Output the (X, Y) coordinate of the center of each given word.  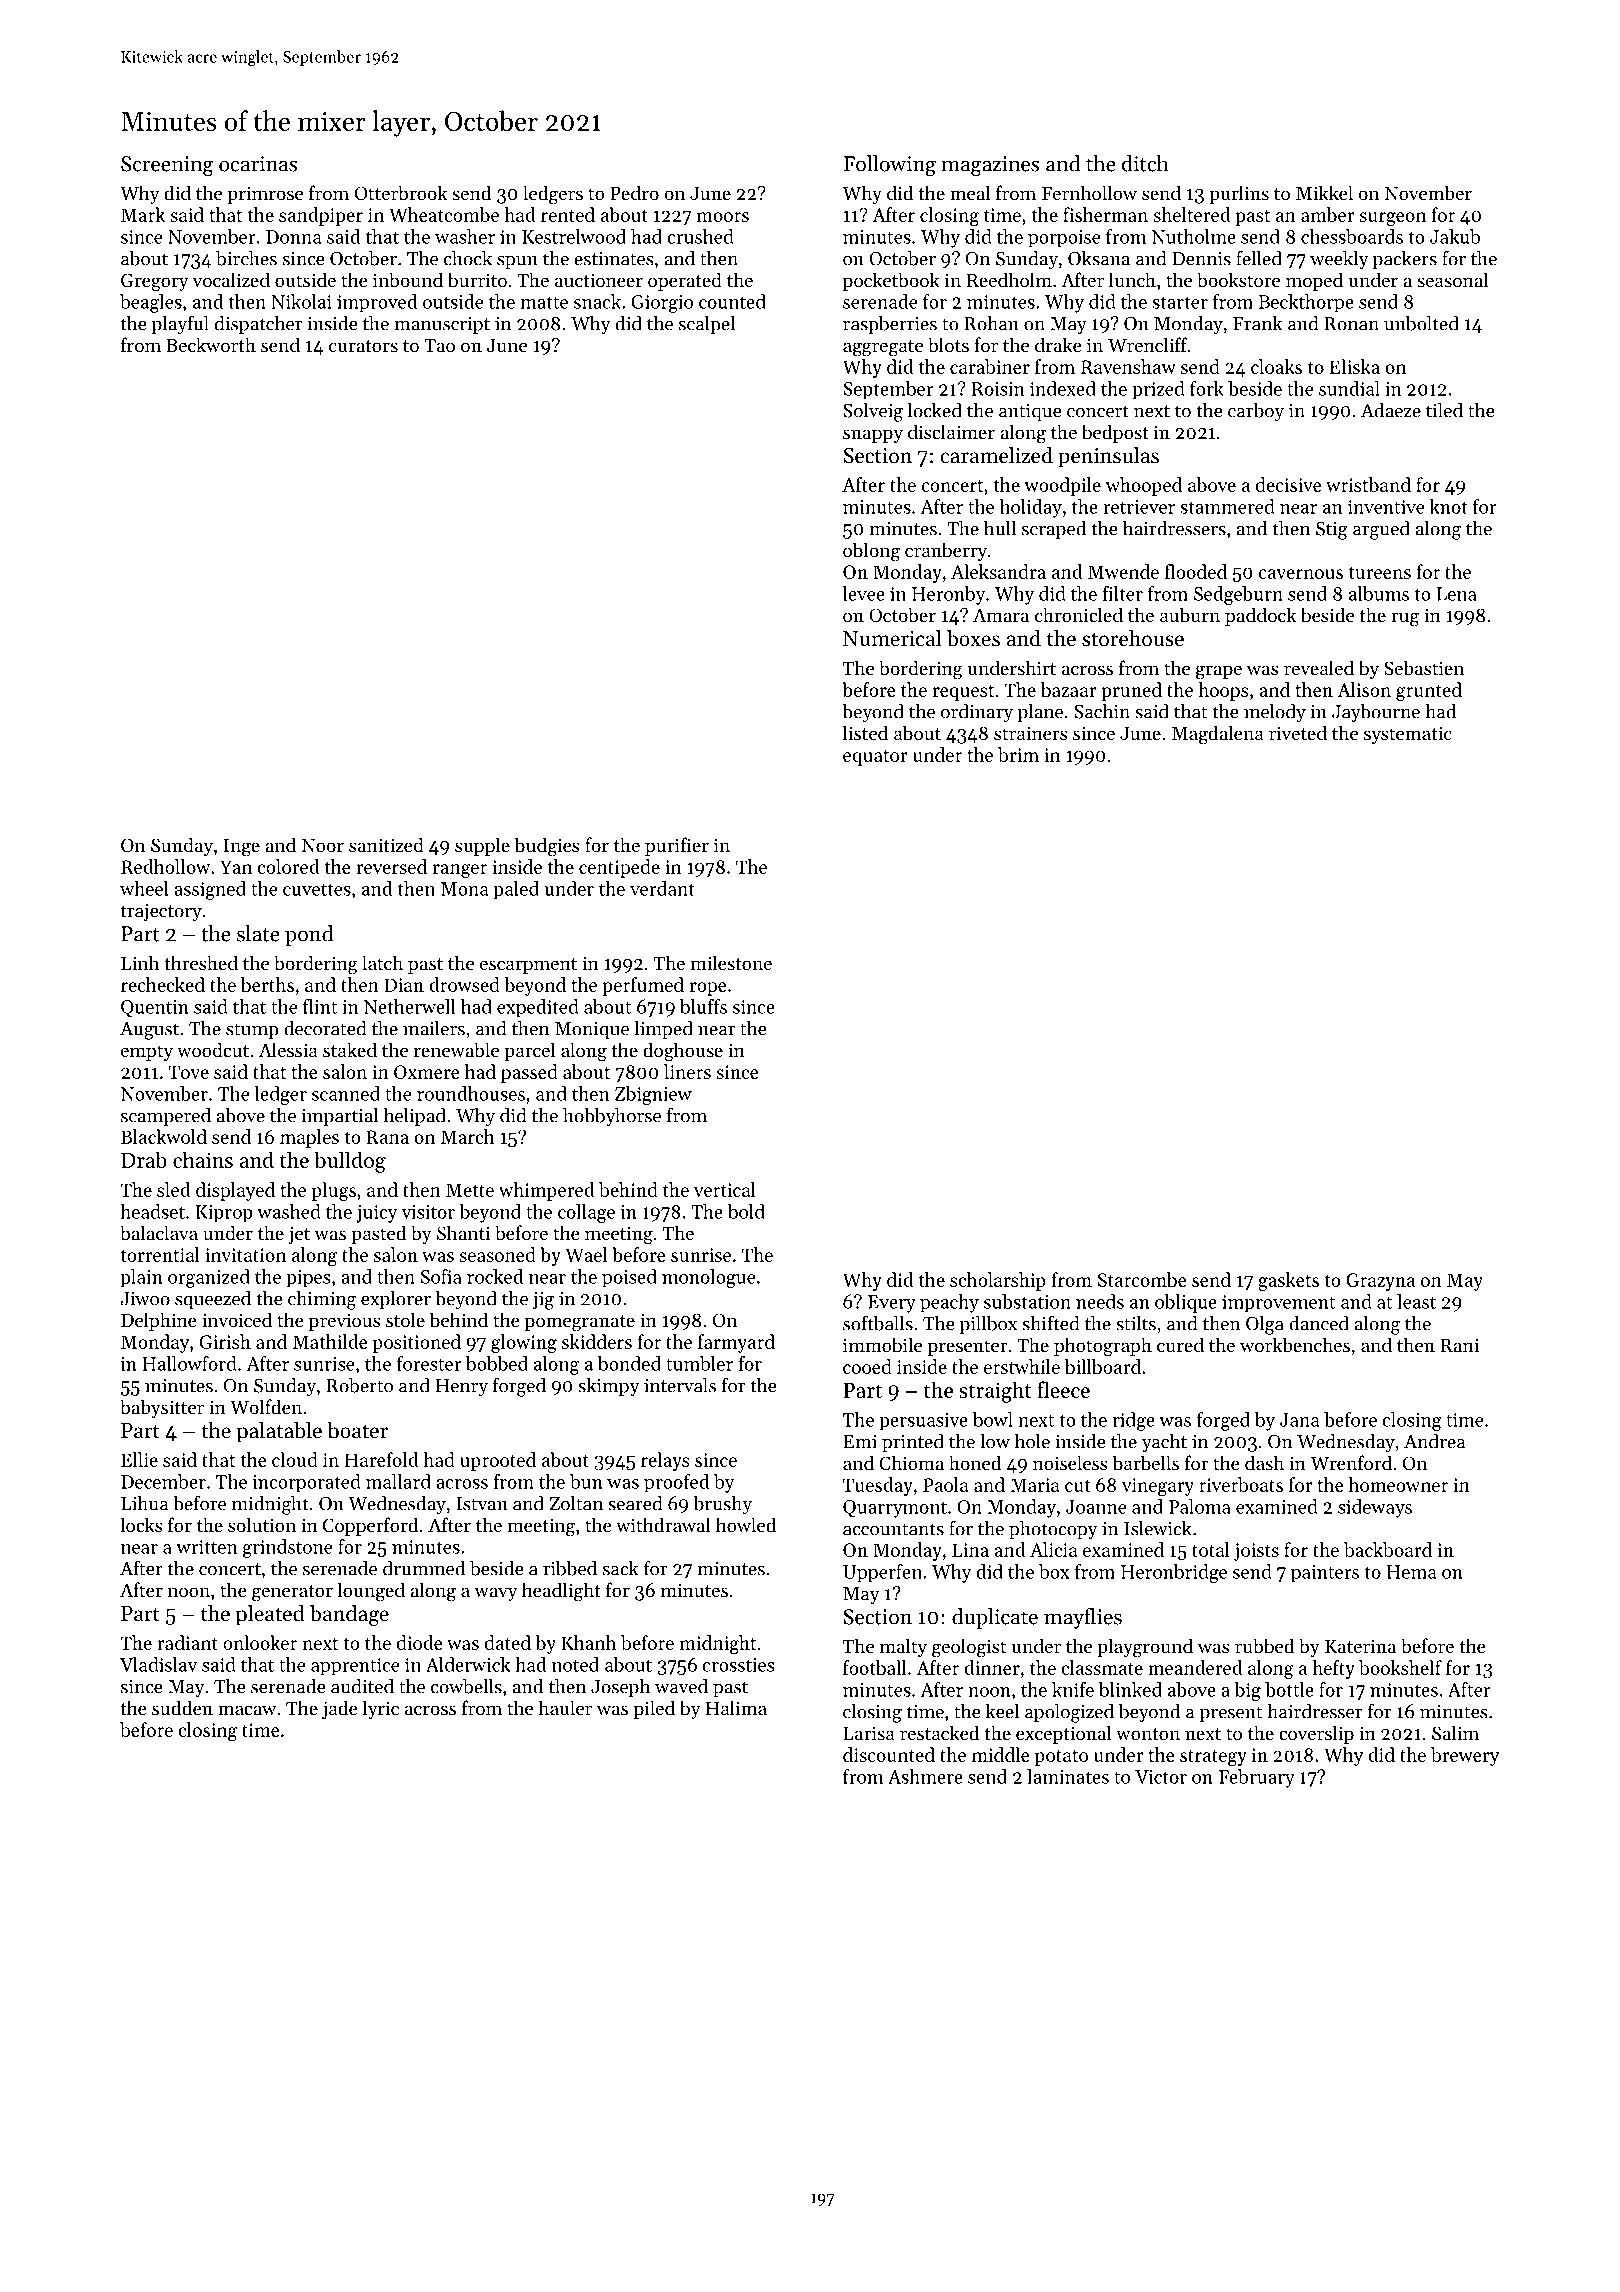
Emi (860, 1442)
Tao (439, 345)
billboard (1103, 1366)
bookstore (1238, 280)
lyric (381, 1709)
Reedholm (1009, 279)
